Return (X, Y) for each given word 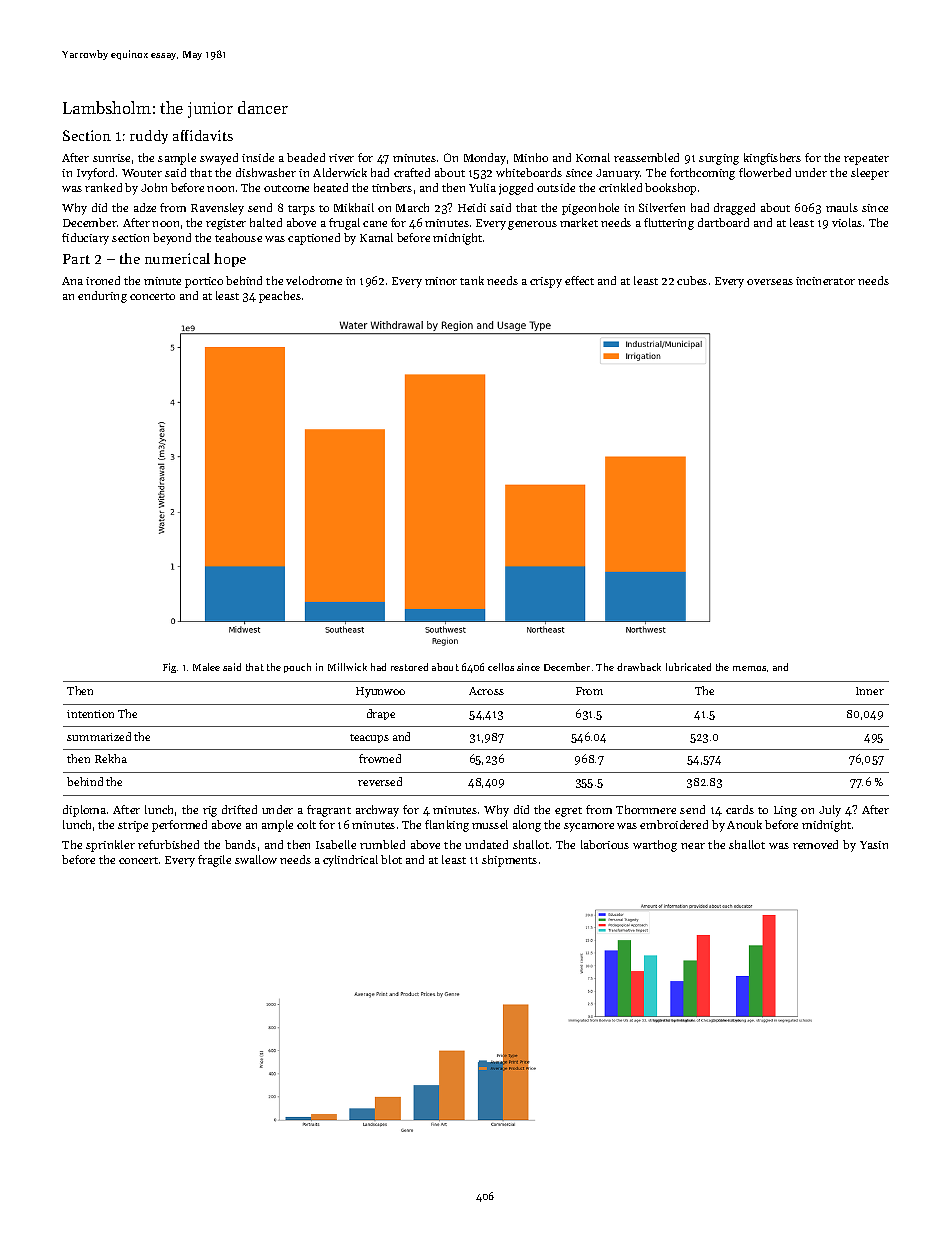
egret (568, 812)
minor (441, 281)
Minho (531, 157)
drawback (639, 667)
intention (90, 714)
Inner (870, 691)
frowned (380, 758)
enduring (102, 297)
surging (719, 159)
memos (749, 668)
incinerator (825, 281)
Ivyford (95, 174)
